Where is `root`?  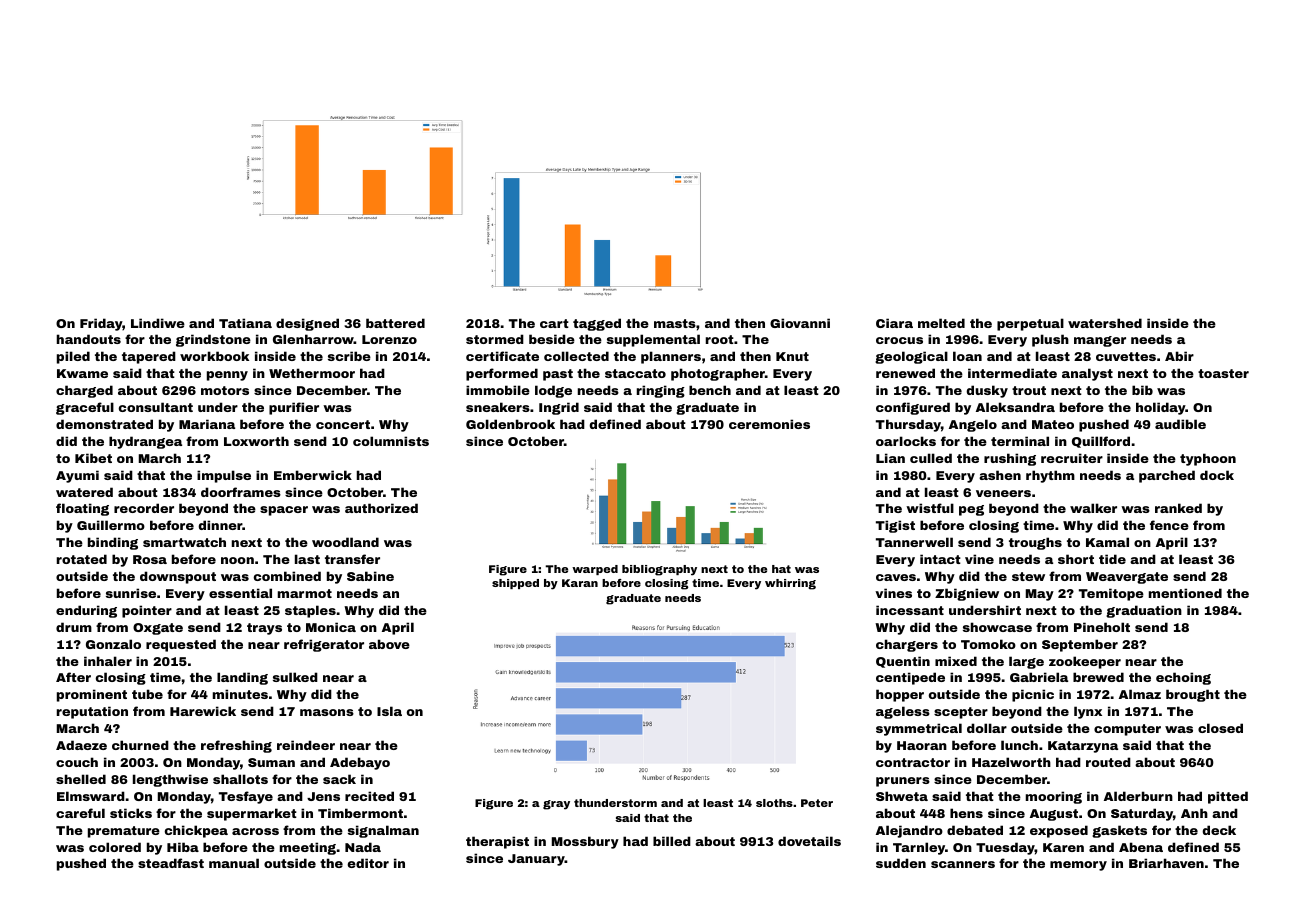 root is located at coordinates (720, 339).
